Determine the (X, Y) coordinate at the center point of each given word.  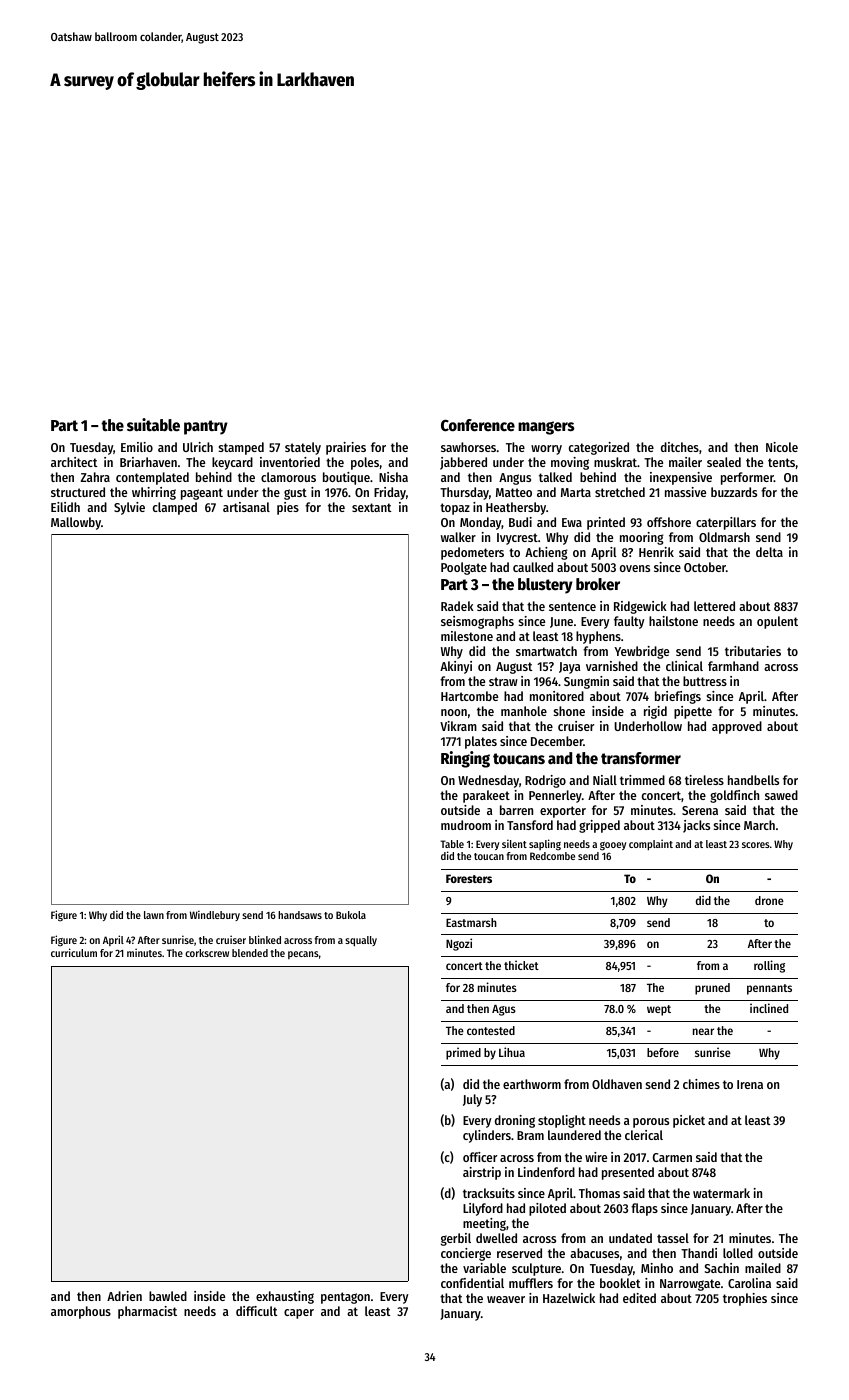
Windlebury (215, 915)
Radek (457, 606)
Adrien (124, 1296)
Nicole (782, 447)
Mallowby (76, 523)
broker (598, 584)
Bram (530, 1135)
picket (689, 1121)
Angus (515, 479)
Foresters (469, 878)
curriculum (74, 952)
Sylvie (129, 508)
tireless (704, 780)
